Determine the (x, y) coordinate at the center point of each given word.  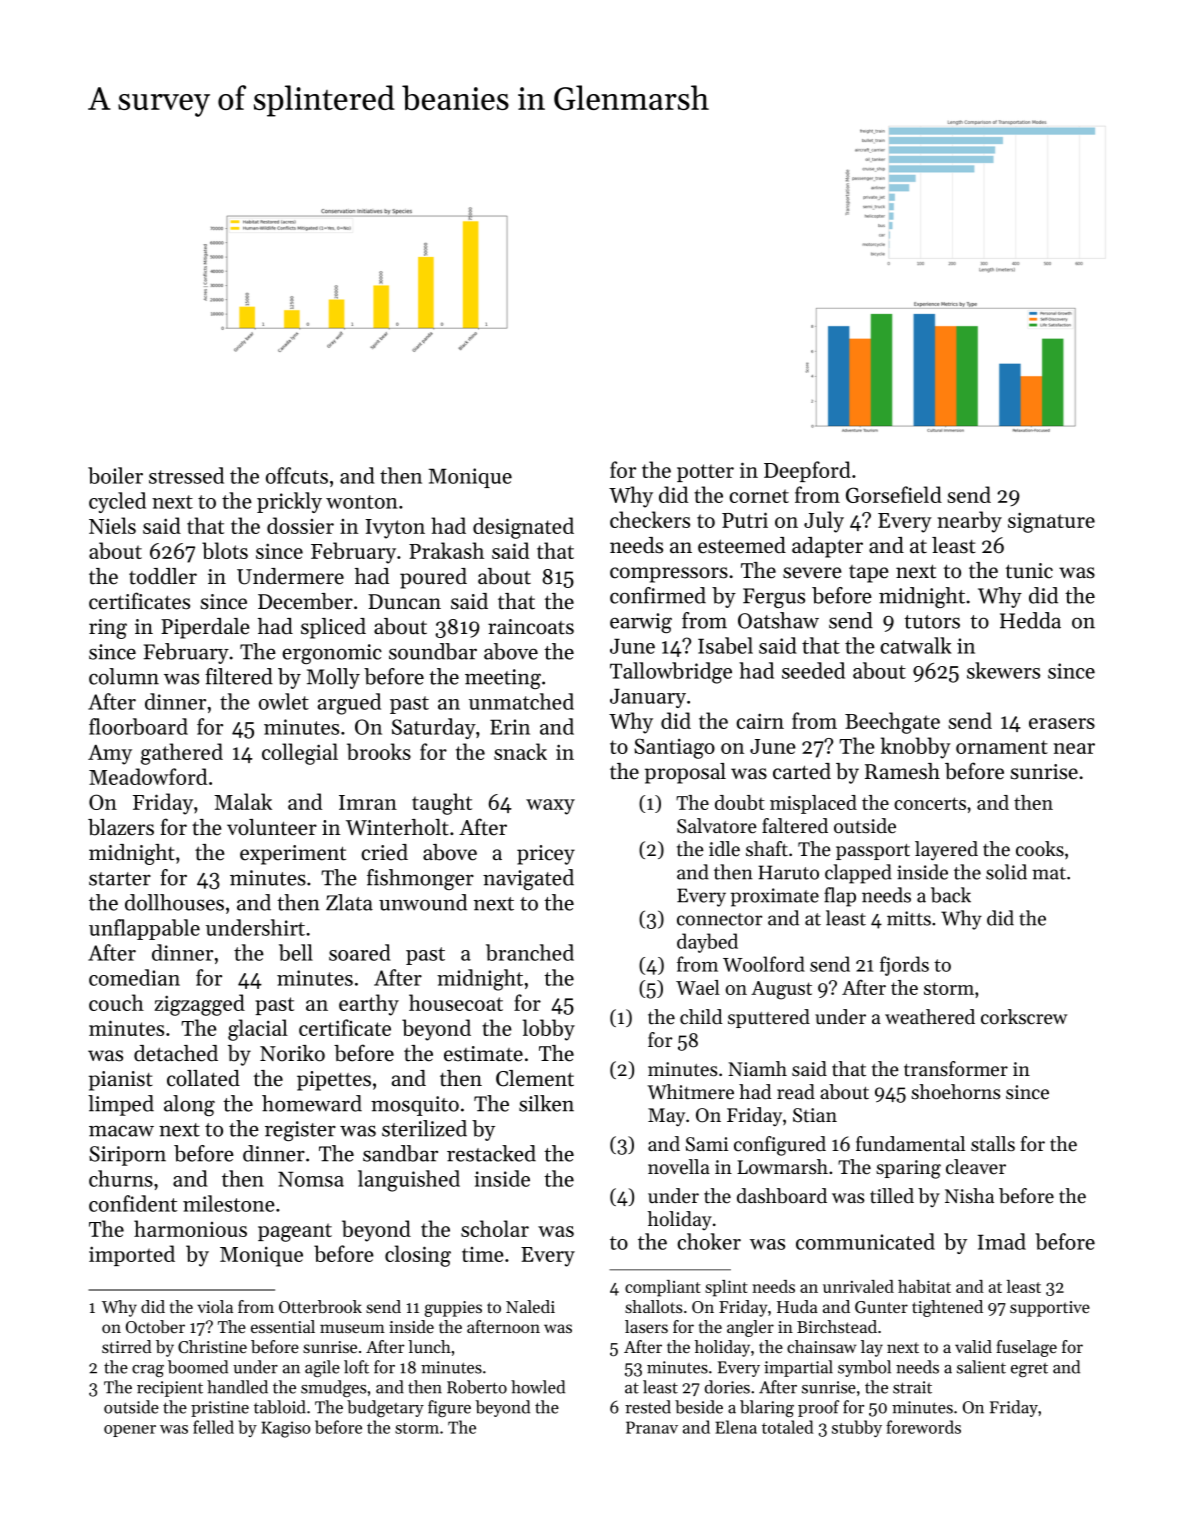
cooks (1040, 849)
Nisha (969, 1195)
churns (121, 1178)
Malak (243, 801)
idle (724, 849)
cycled (117, 502)
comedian (134, 977)
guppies (453, 1309)
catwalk (915, 645)
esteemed (742, 545)
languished (409, 1181)
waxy (550, 807)
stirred (127, 1346)
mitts (909, 918)
